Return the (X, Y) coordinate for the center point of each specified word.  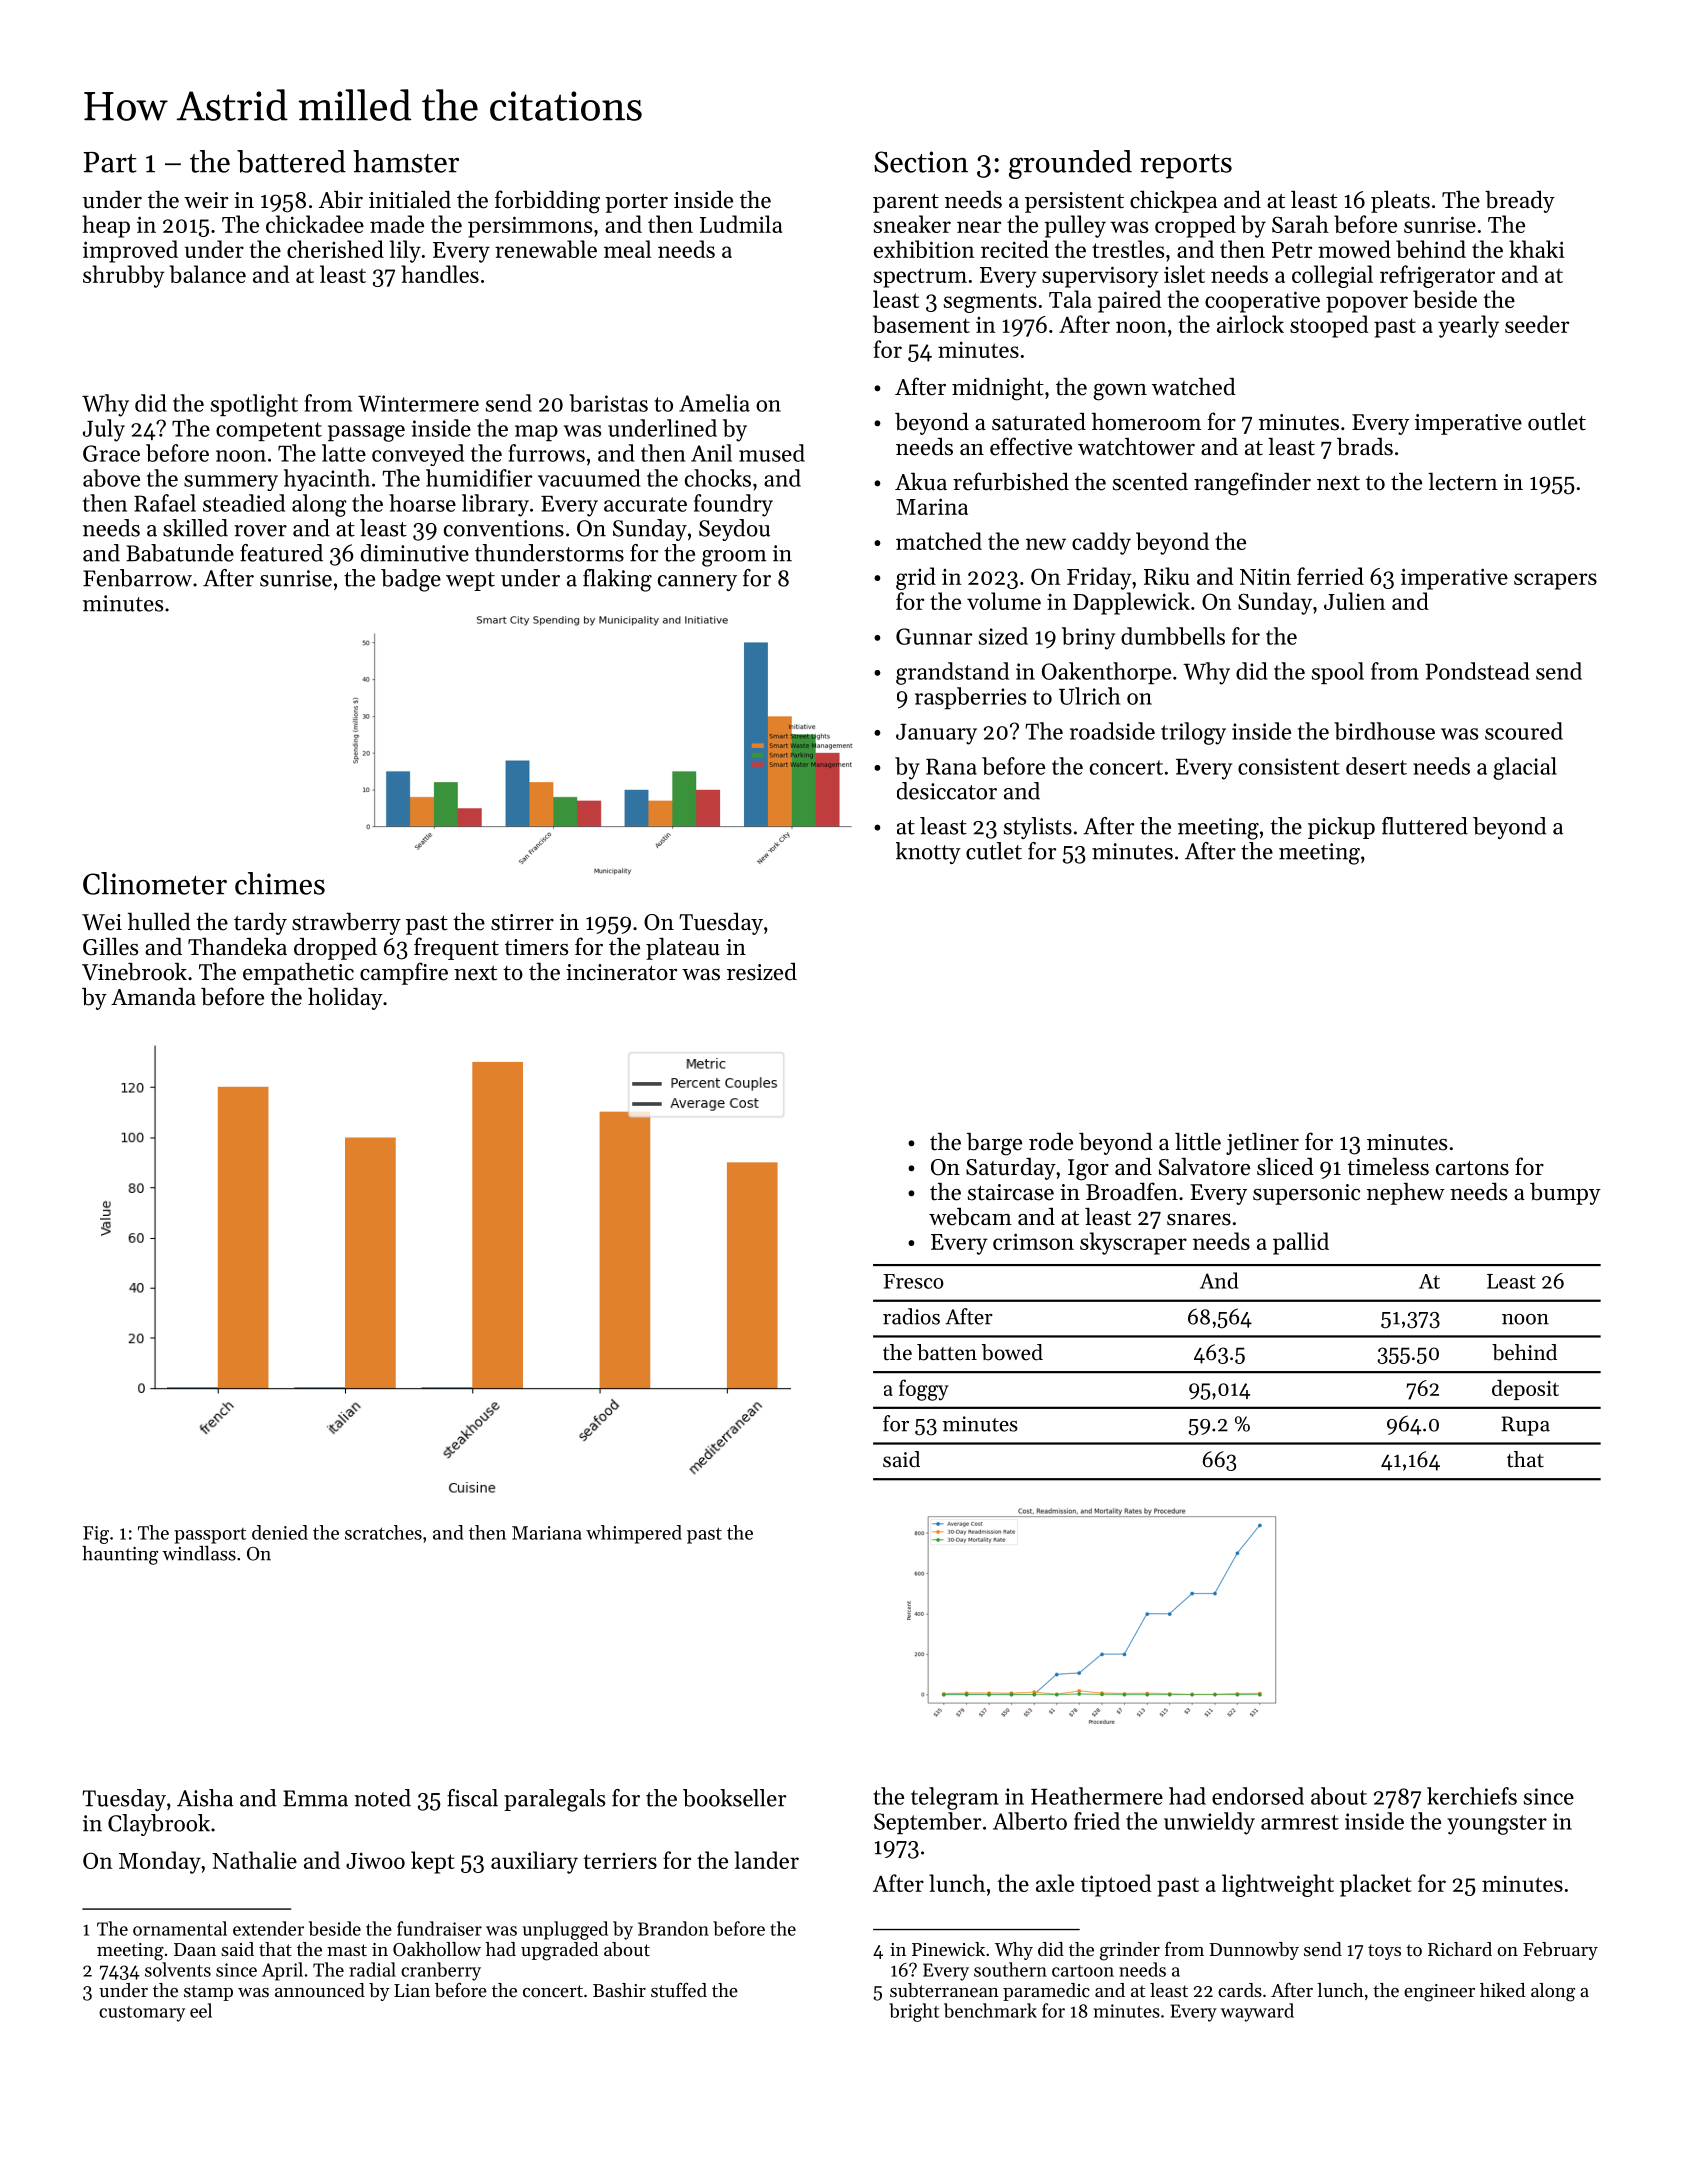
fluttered (1425, 826)
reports (1186, 166)
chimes (280, 883)
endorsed (1258, 1796)
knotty (928, 853)
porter (636, 203)
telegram (955, 1798)
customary (142, 2014)
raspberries (970, 698)
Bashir (619, 1990)
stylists (1038, 828)
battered (291, 161)
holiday (345, 998)
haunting (120, 1555)
